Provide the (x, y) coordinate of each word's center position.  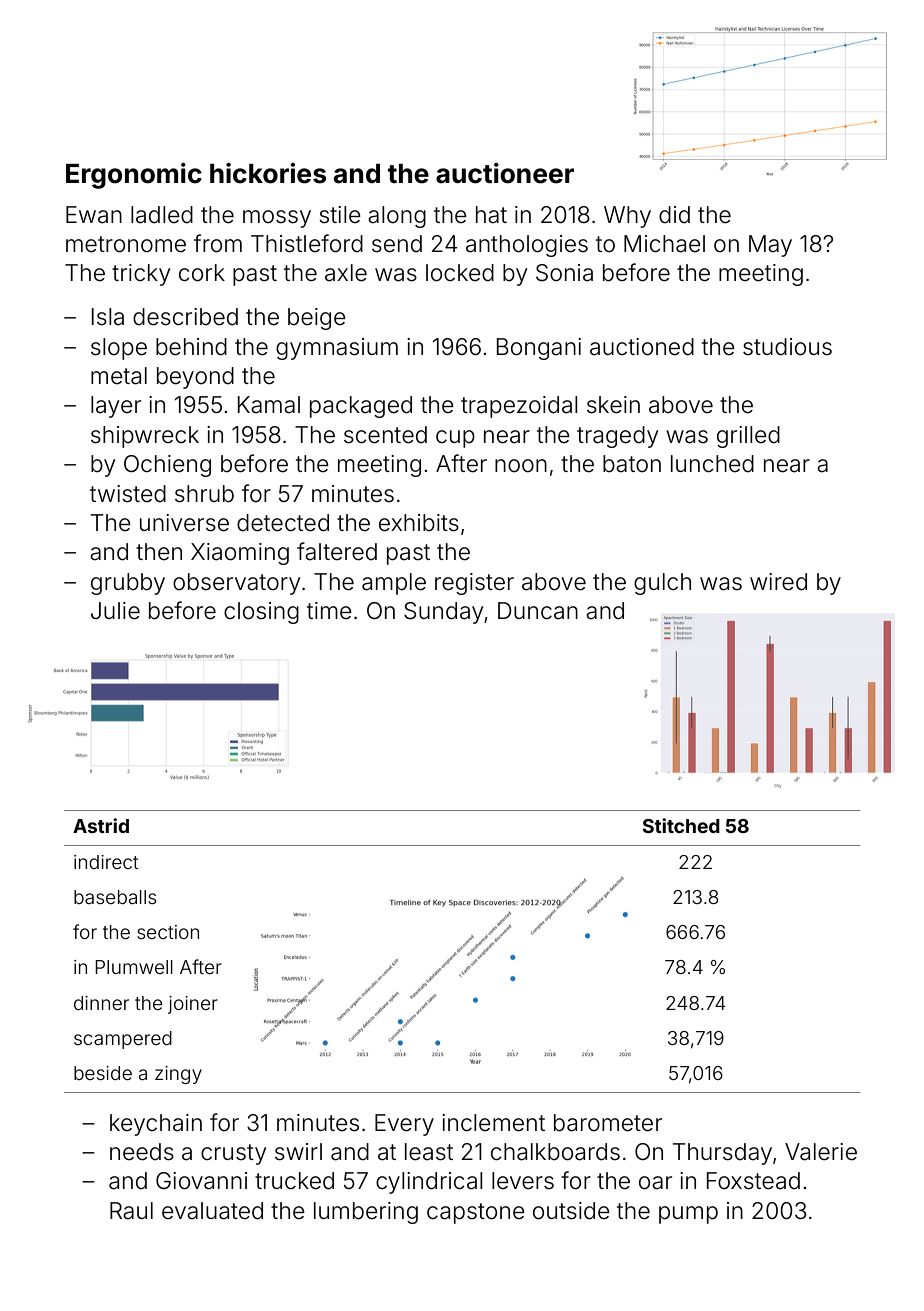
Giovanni (201, 1181)
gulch (662, 584)
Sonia (564, 273)
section (168, 932)
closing (261, 613)
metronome (126, 244)
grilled (748, 437)
